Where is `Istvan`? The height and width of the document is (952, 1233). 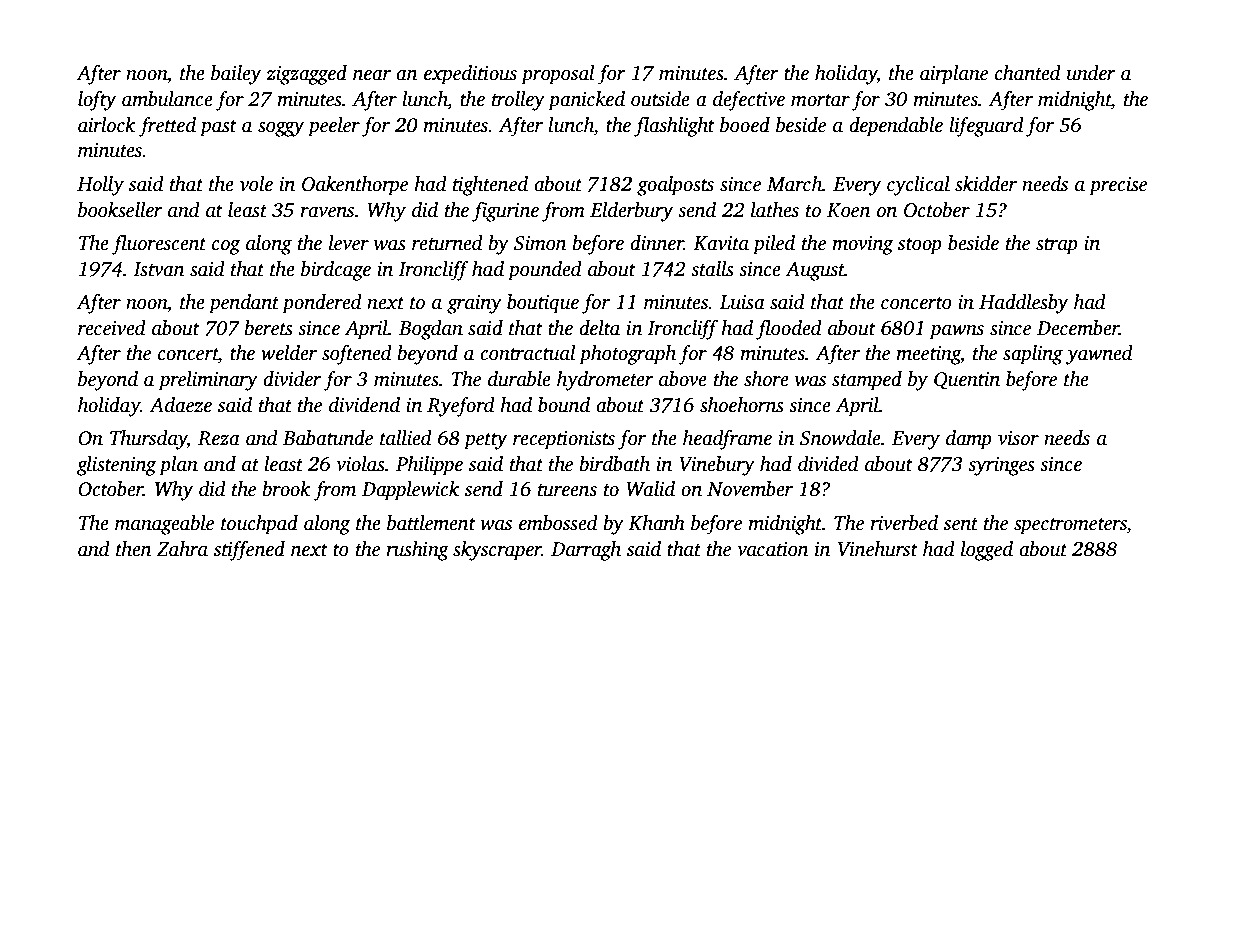 Istvan is located at coordinates (159, 269).
